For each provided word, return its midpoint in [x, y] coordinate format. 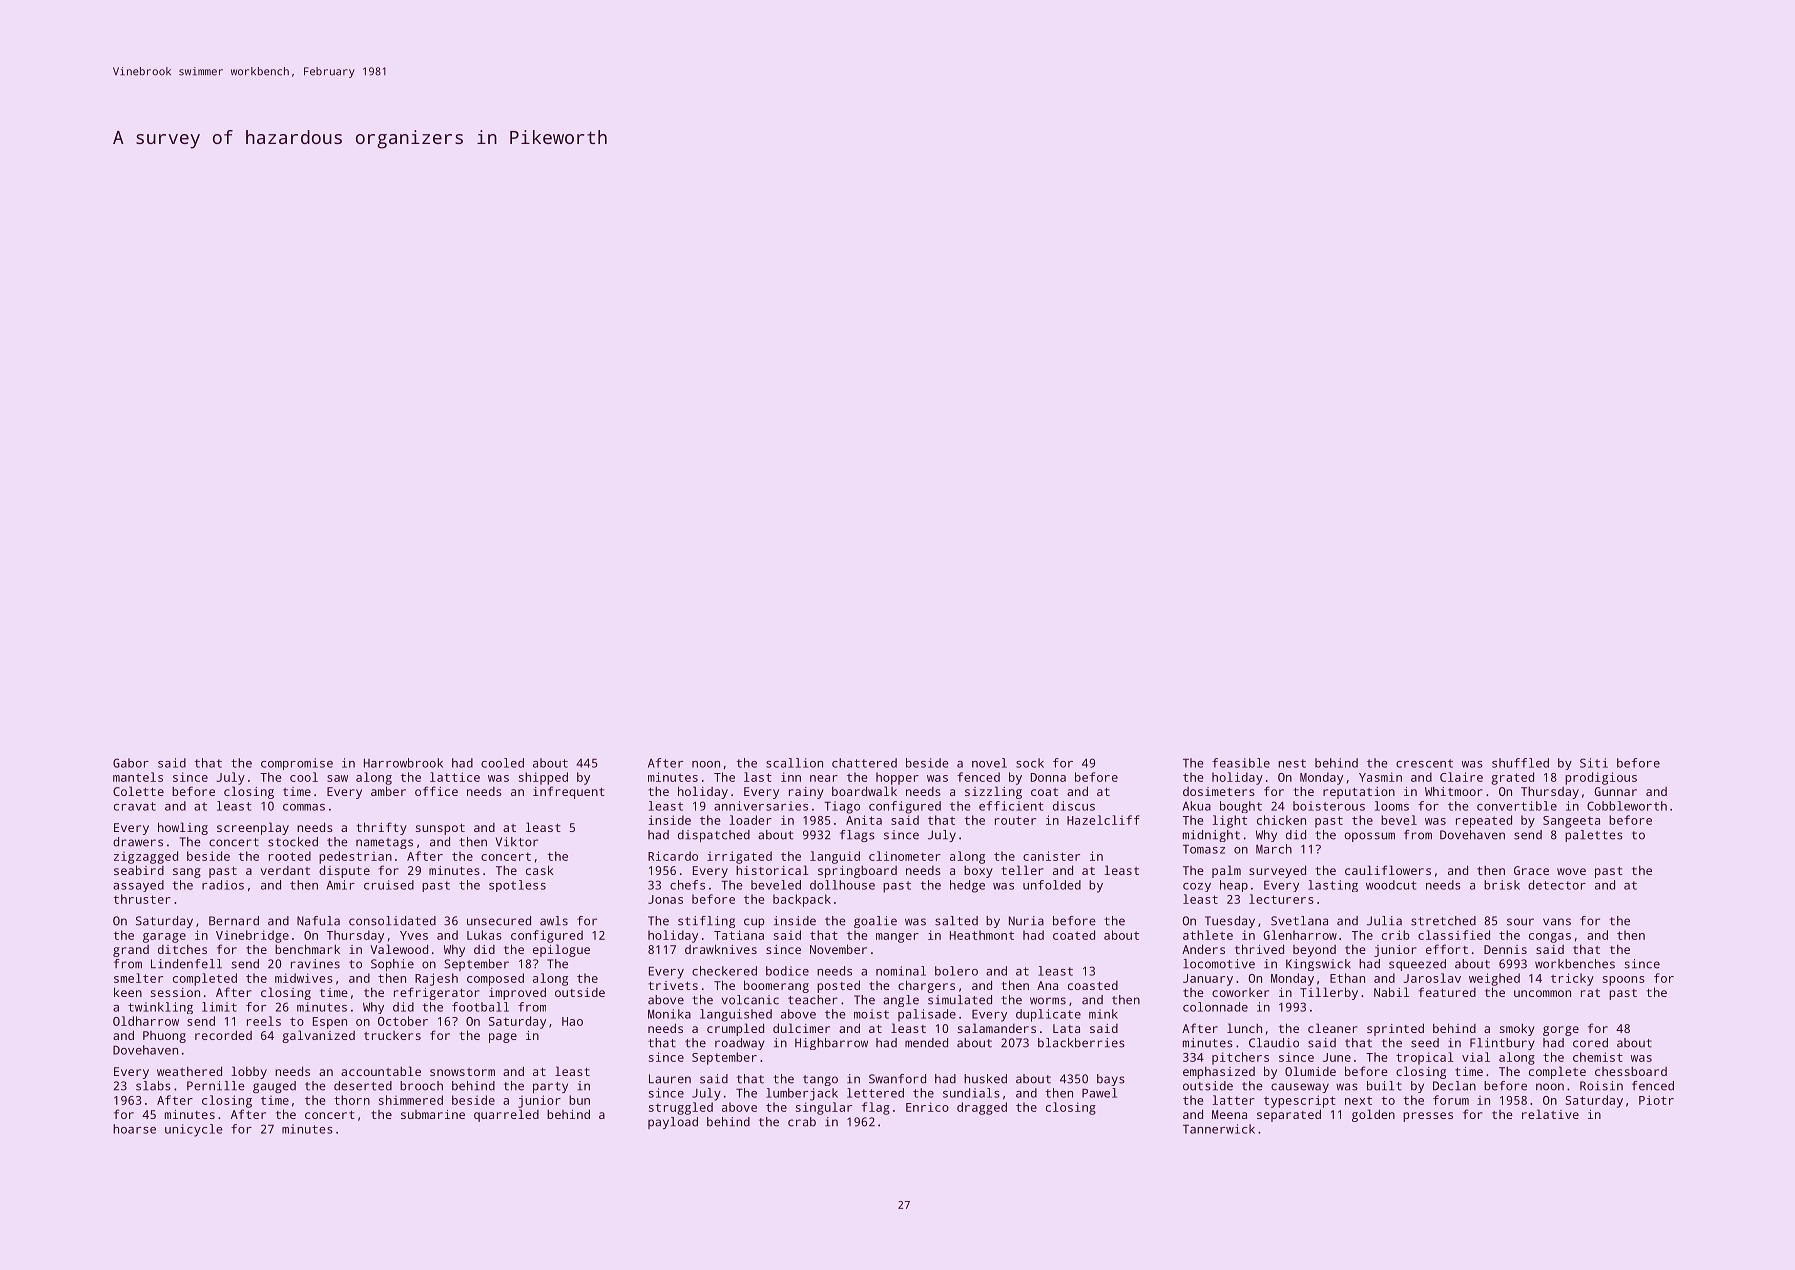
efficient [1011, 806]
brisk [1502, 885]
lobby [249, 1072]
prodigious [1601, 778]
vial [1476, 1057]
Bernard [234, 921]
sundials [971, 1093]
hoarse [134, 1129]
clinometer [905, 856]
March [1274, 849]
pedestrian [355, 857]
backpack [802, 900]
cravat [135, 806]
